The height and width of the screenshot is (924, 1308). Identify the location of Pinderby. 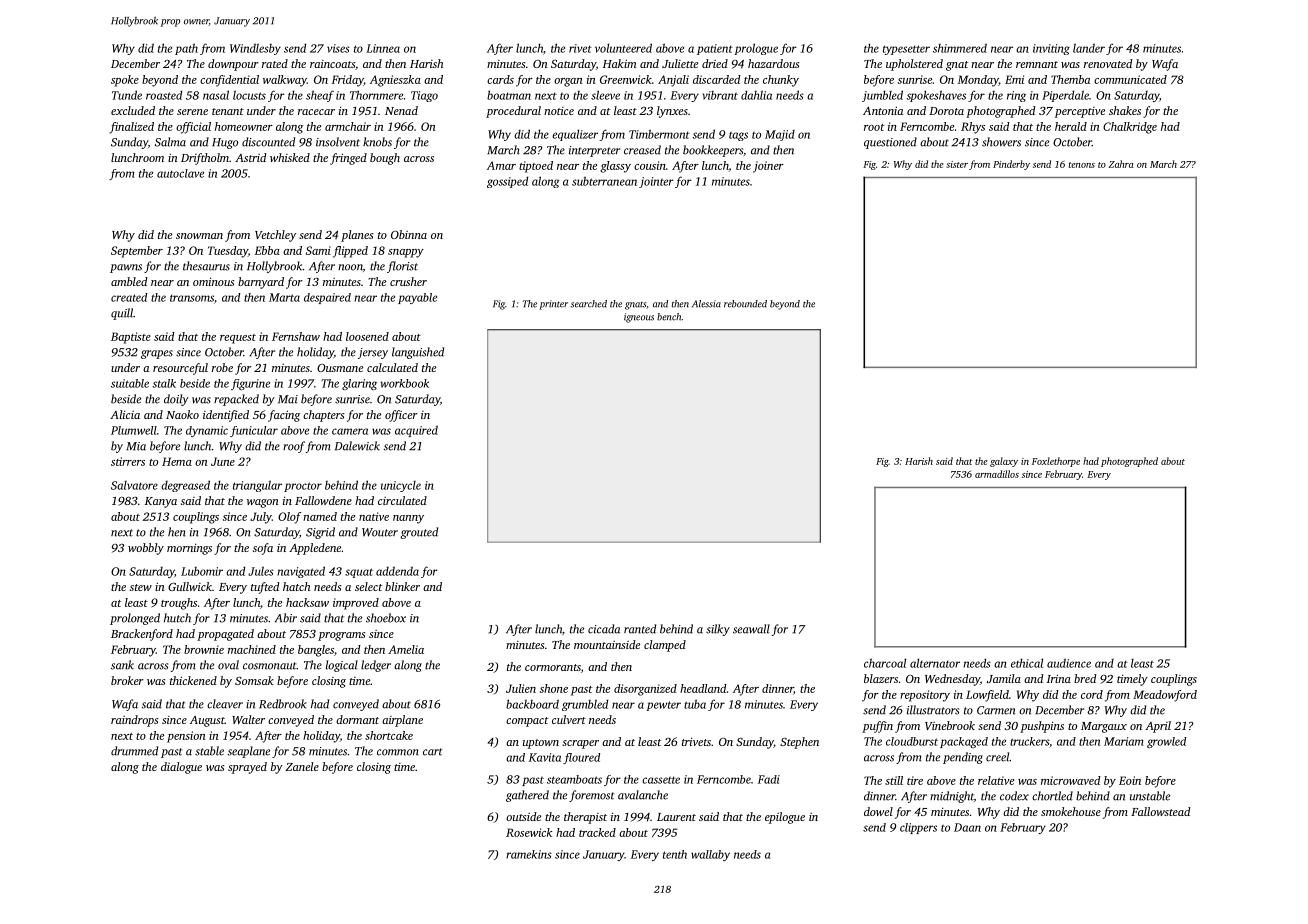
(1011, 165).
